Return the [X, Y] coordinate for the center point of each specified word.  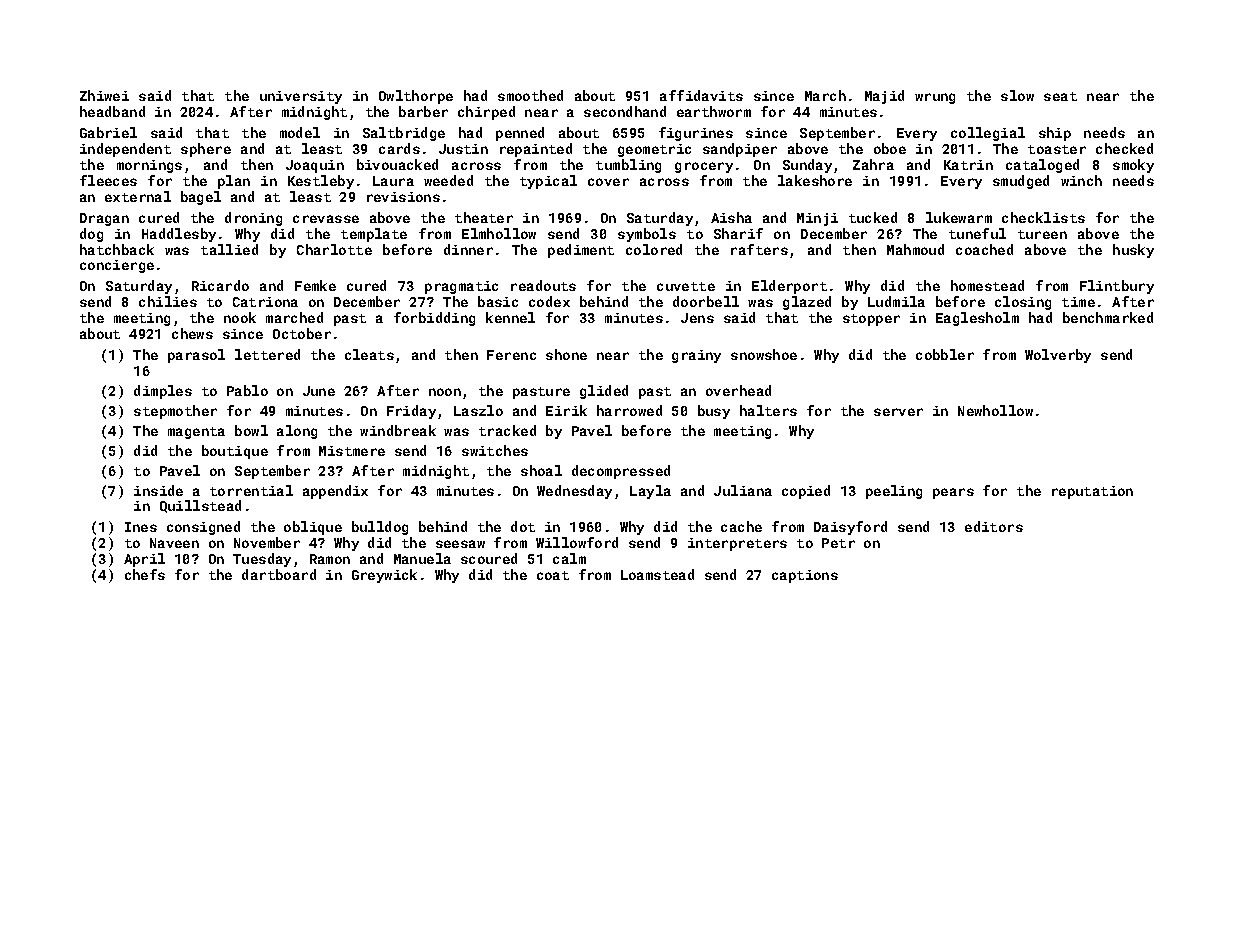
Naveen [174, 543]
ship [1055, 134]
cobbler [945, 354]
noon [445, 392]
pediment [581, 251]
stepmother [175, 412]
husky [1133, 251]
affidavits [701, 95]
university [301, 97]
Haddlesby [179, 235]
